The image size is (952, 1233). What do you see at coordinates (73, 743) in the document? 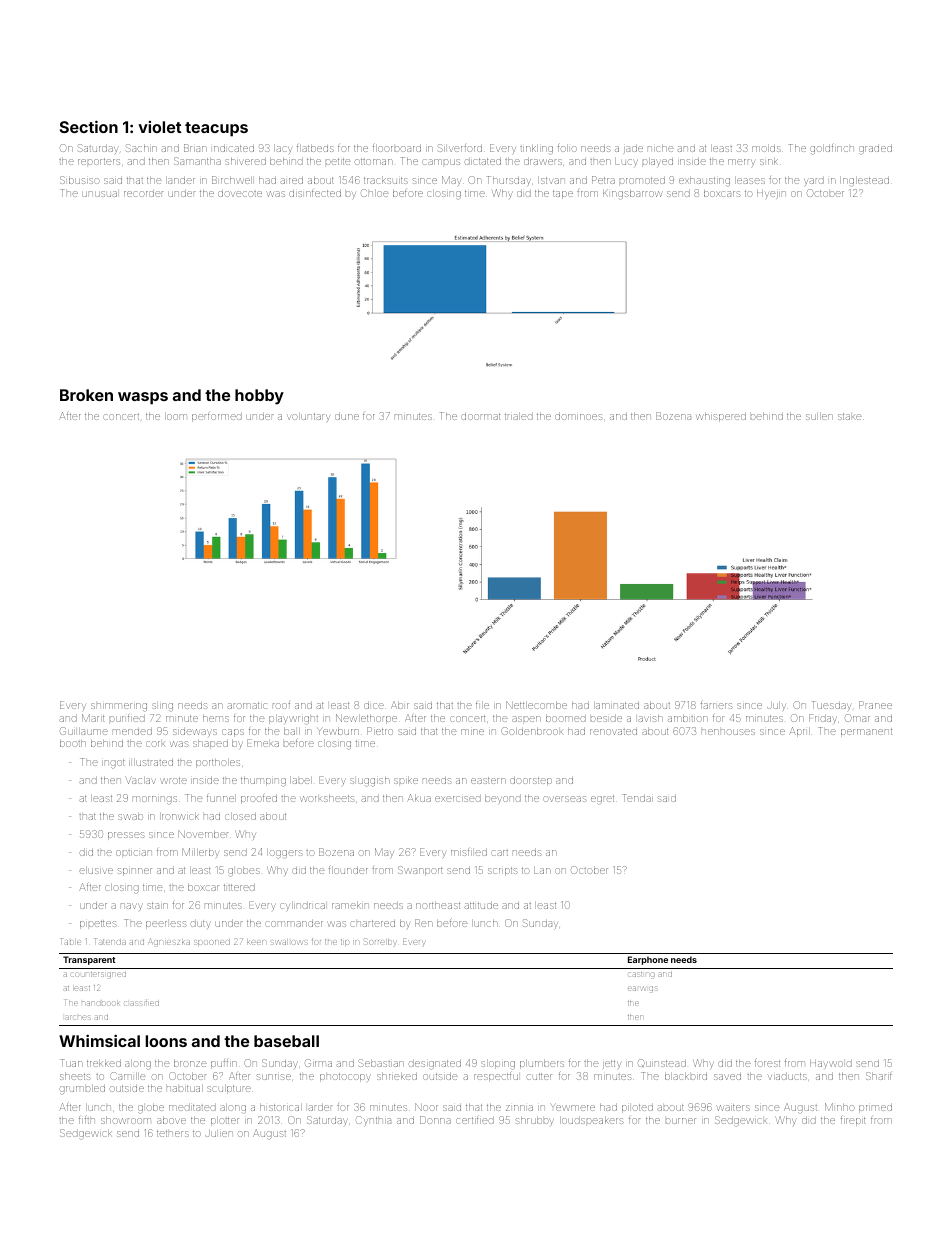
I see `booth` at bounding box center [73, 743].
